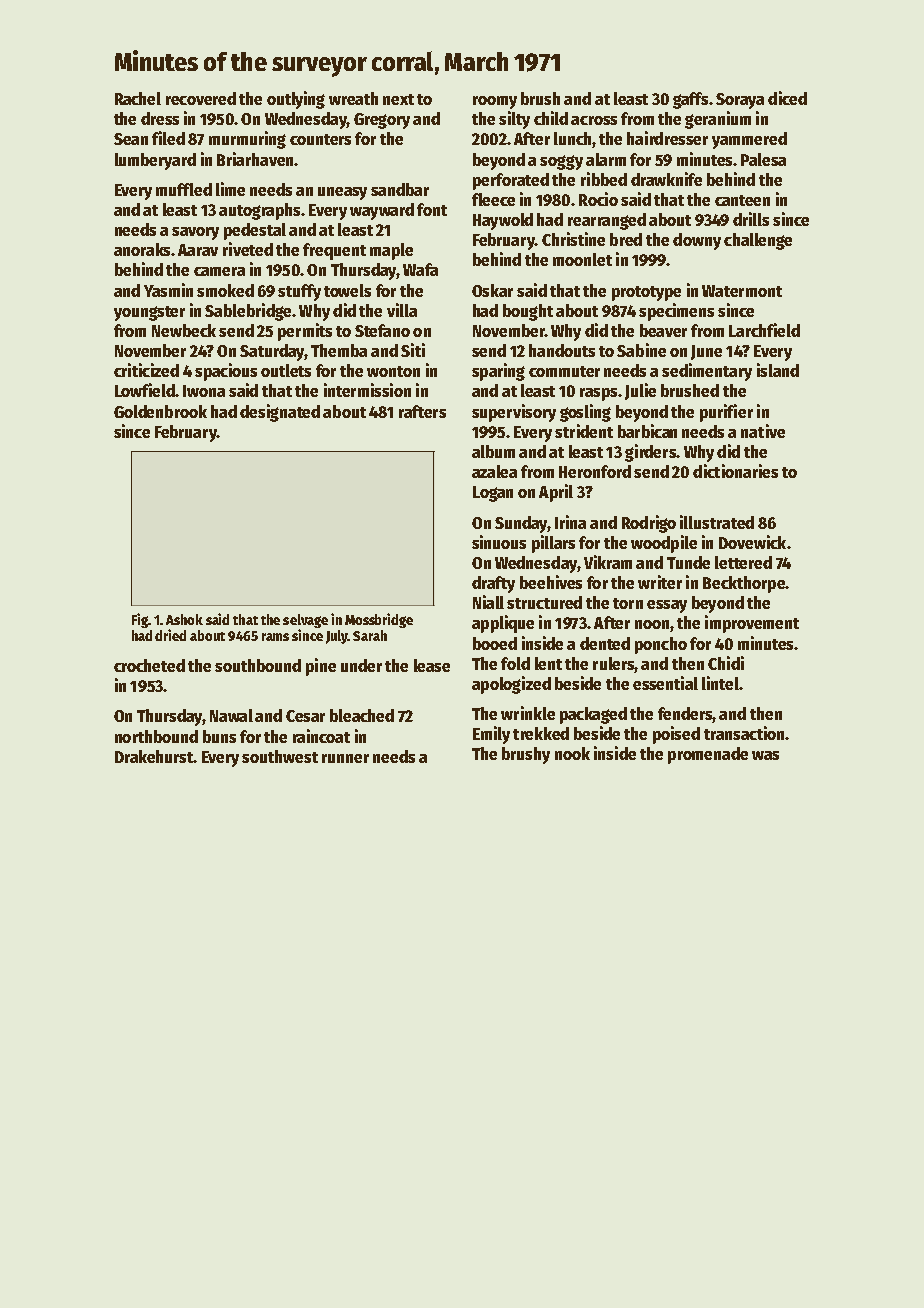  I want to click on native, so click(763, 431).
